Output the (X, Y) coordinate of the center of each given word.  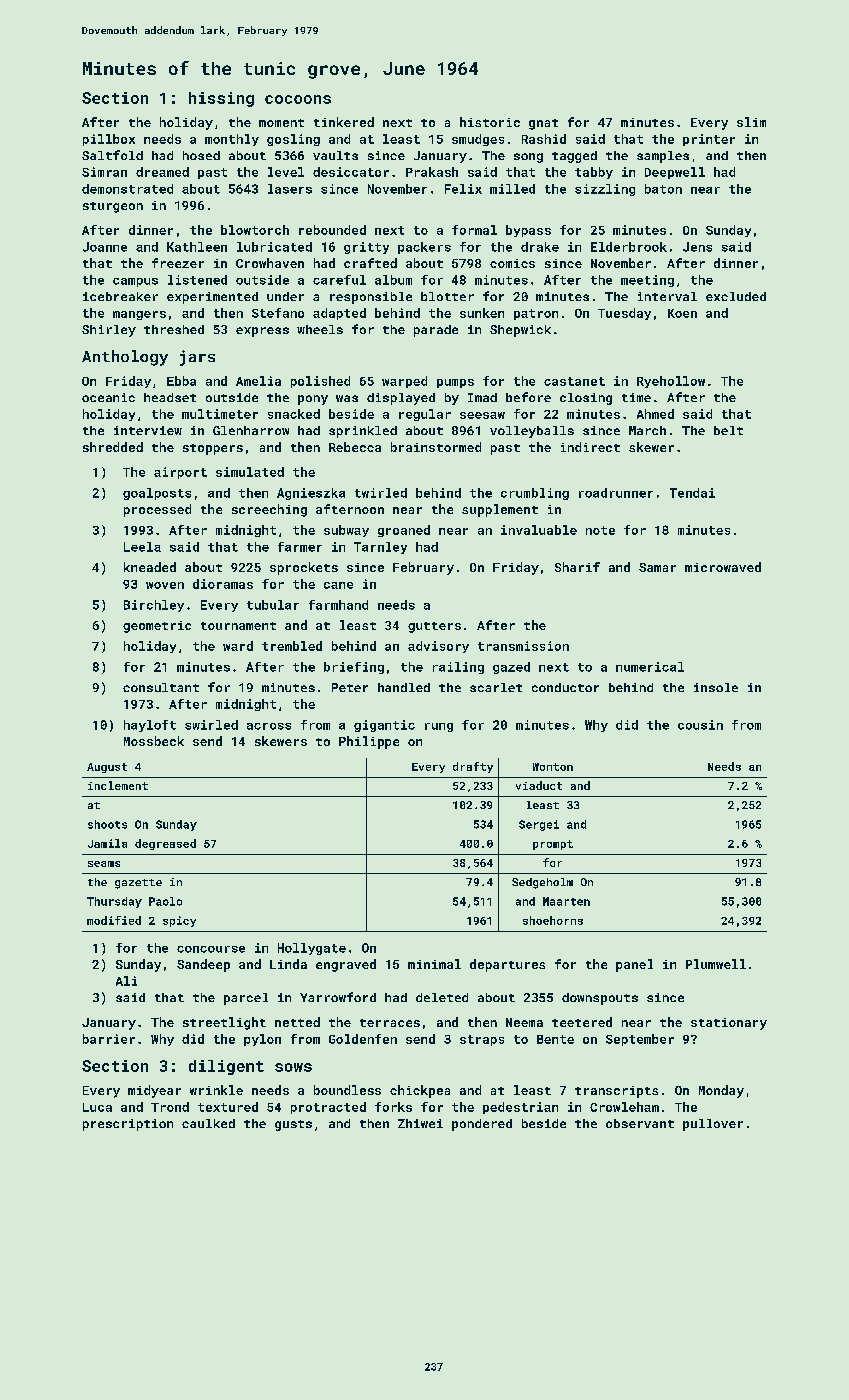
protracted (328, 1108)
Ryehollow (671, 382)
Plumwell (716, 964)
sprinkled (363, 432)
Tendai (692, 493)
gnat (543, 124)
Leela (142, 547)
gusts (293, 1125)
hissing (221, 99)
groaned (404, 531)
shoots (107, 824)
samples (663, 157)
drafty (473, 767)
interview (148, 430)
